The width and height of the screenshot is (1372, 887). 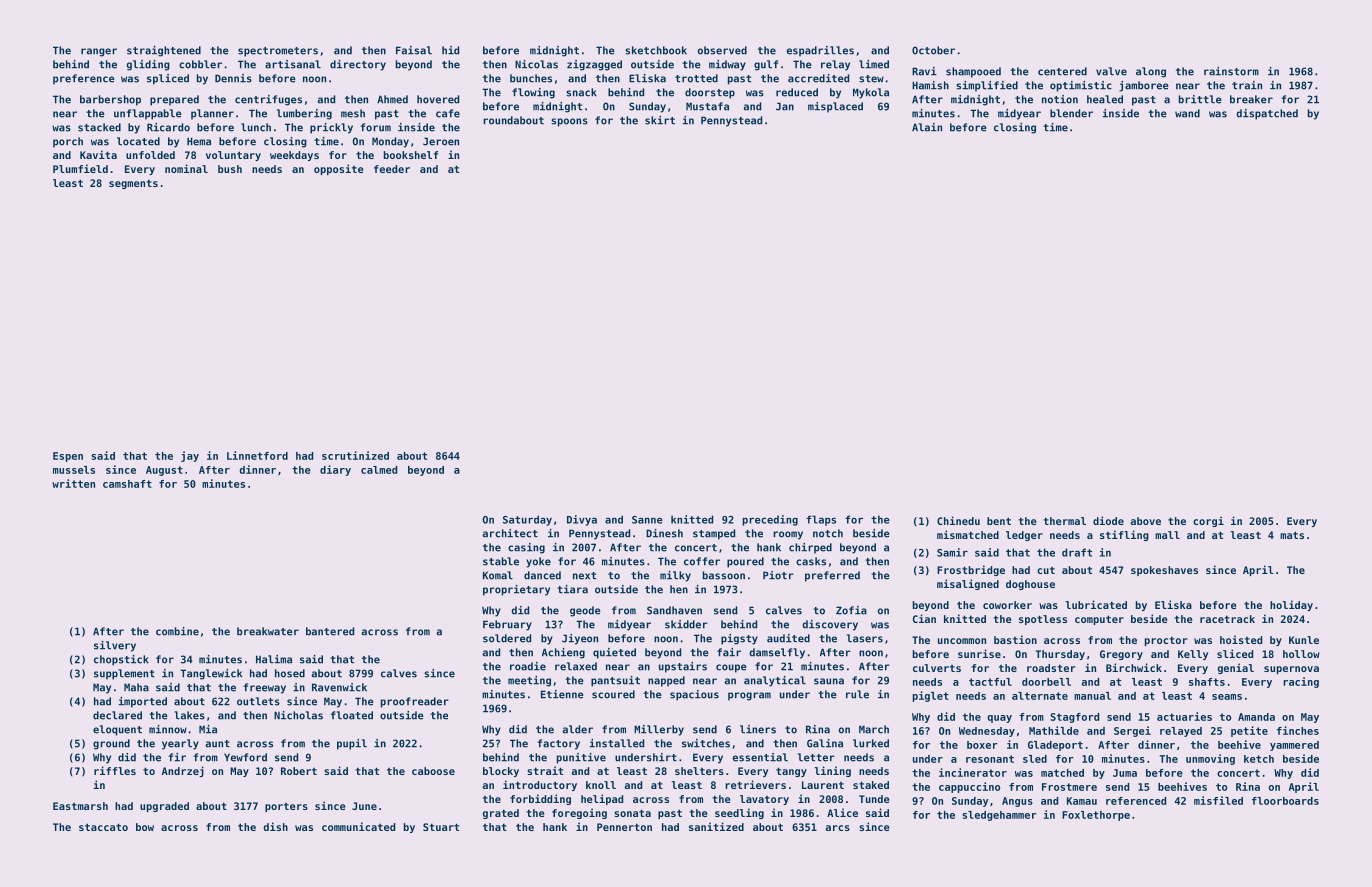 I want to click on segments, so click(x=133, y=184).
